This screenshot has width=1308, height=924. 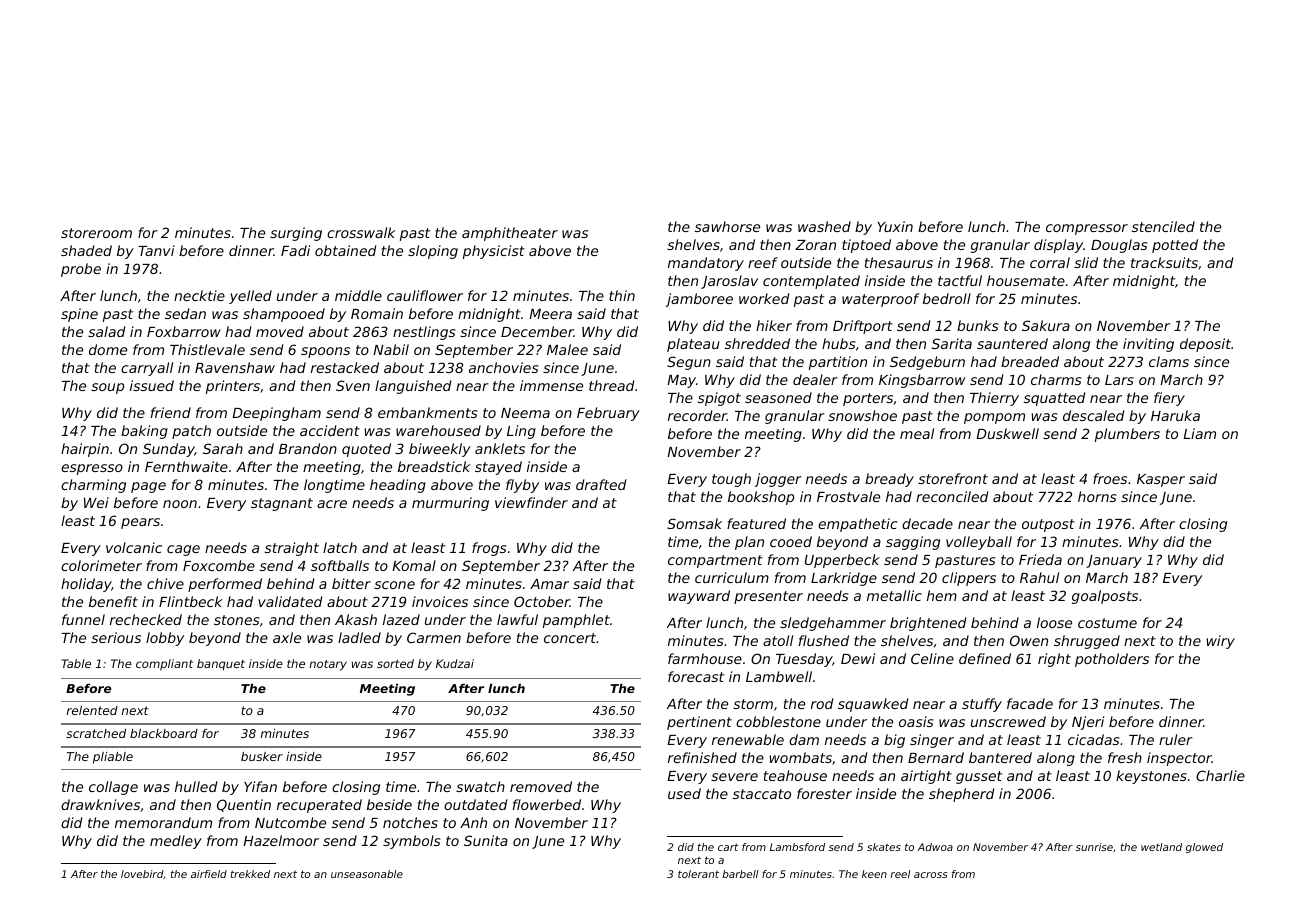 I want to click on Upperbeck, so click(x=842, y=561).
